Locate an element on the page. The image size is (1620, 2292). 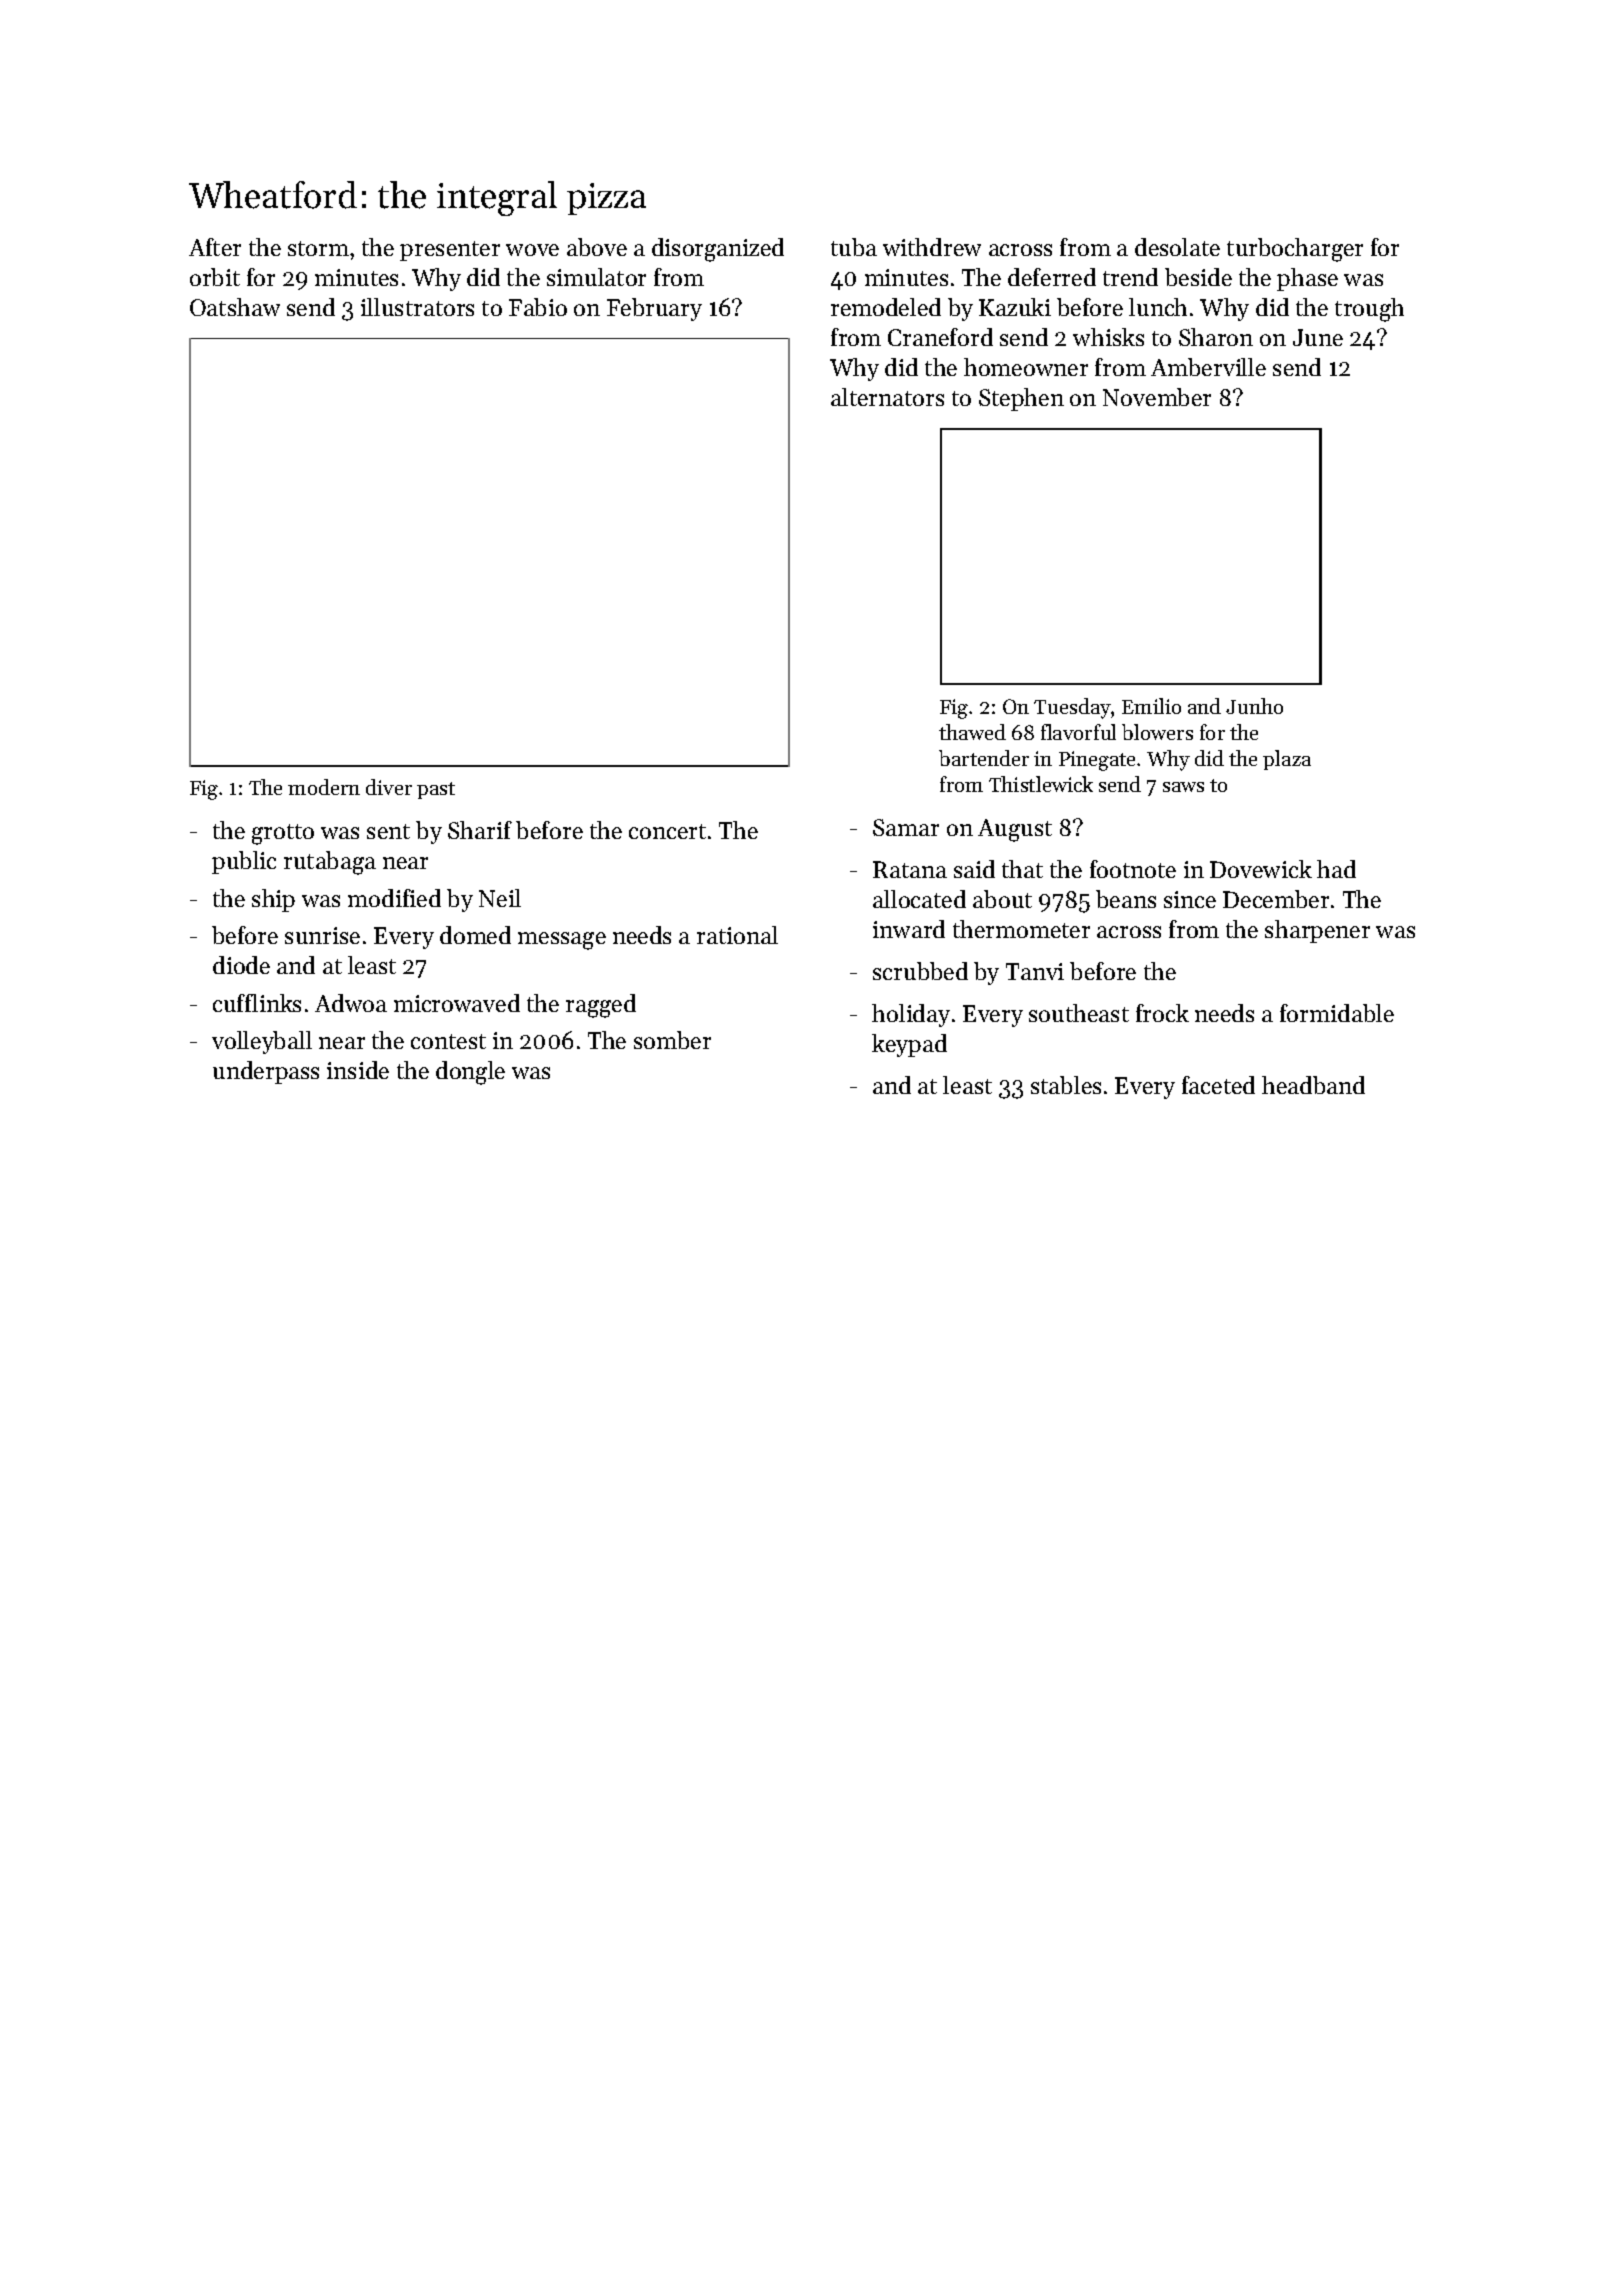
had is located at coordinates (1336, 869).
